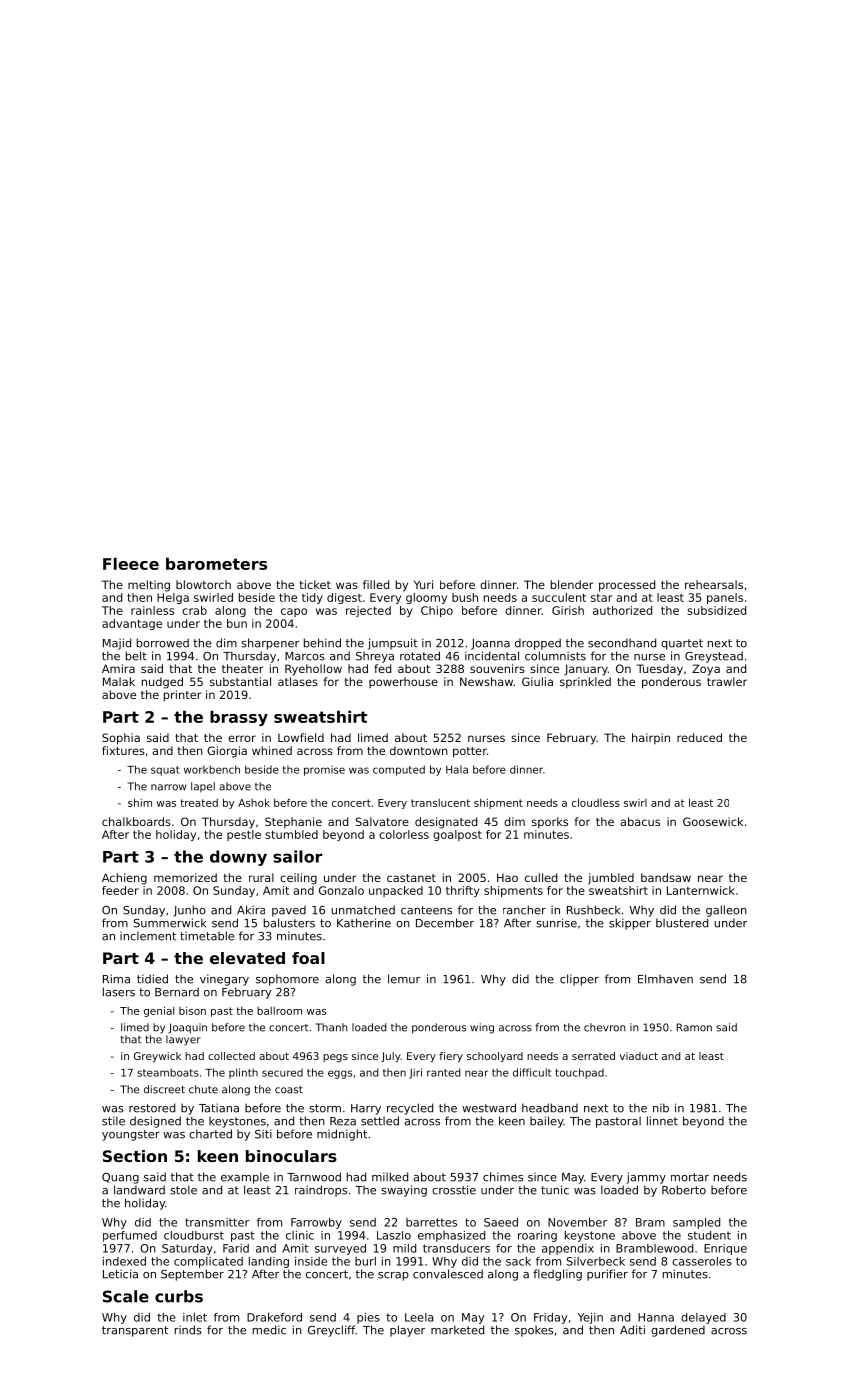 The height and width of the screenshot is (1400, 849). Describe the element at coordinates (661, 1108) in the screenshot. I see `nib` at that location.
